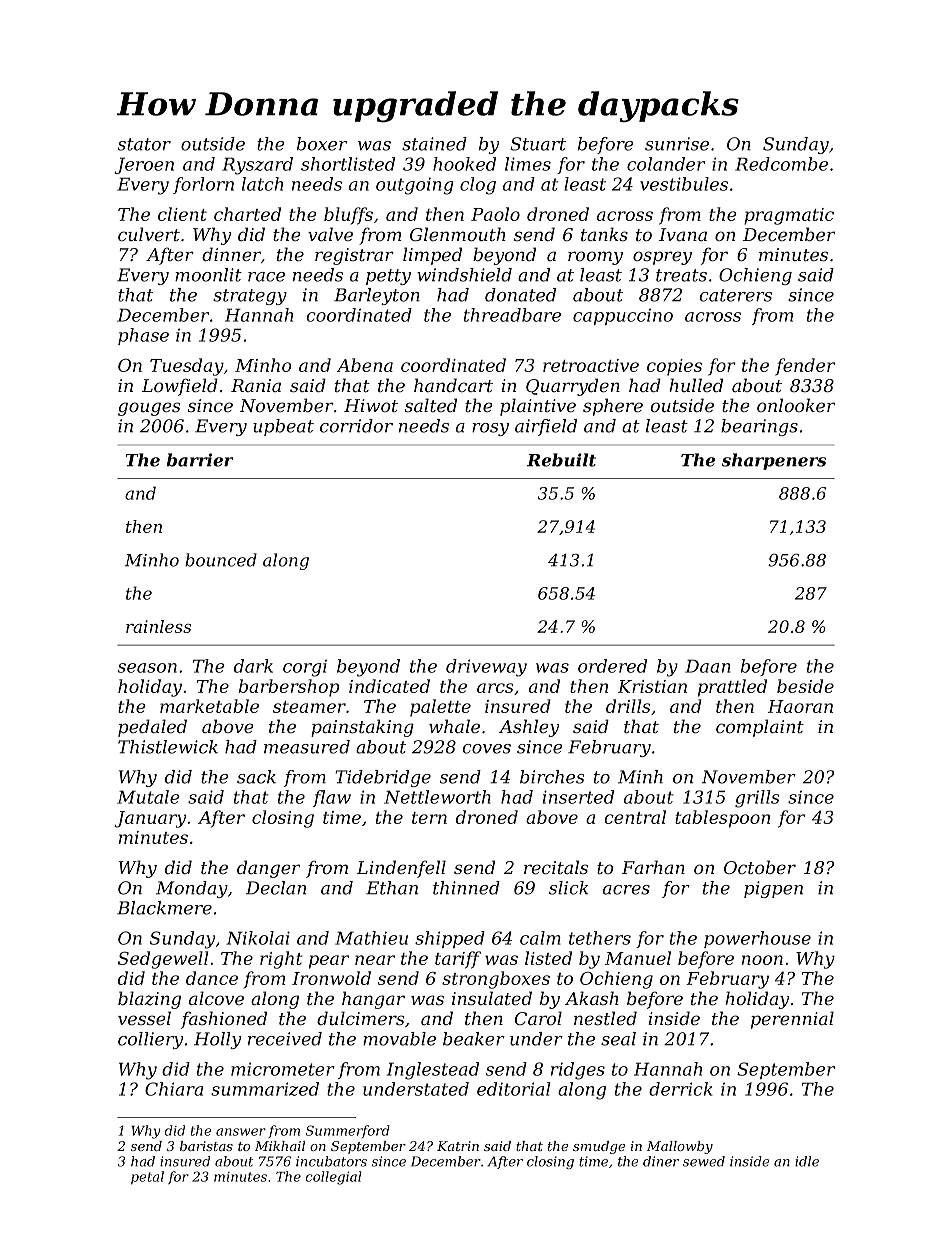 The width and height of the document is (952, 1233). I want to click on recitals, so click(556, 867).
